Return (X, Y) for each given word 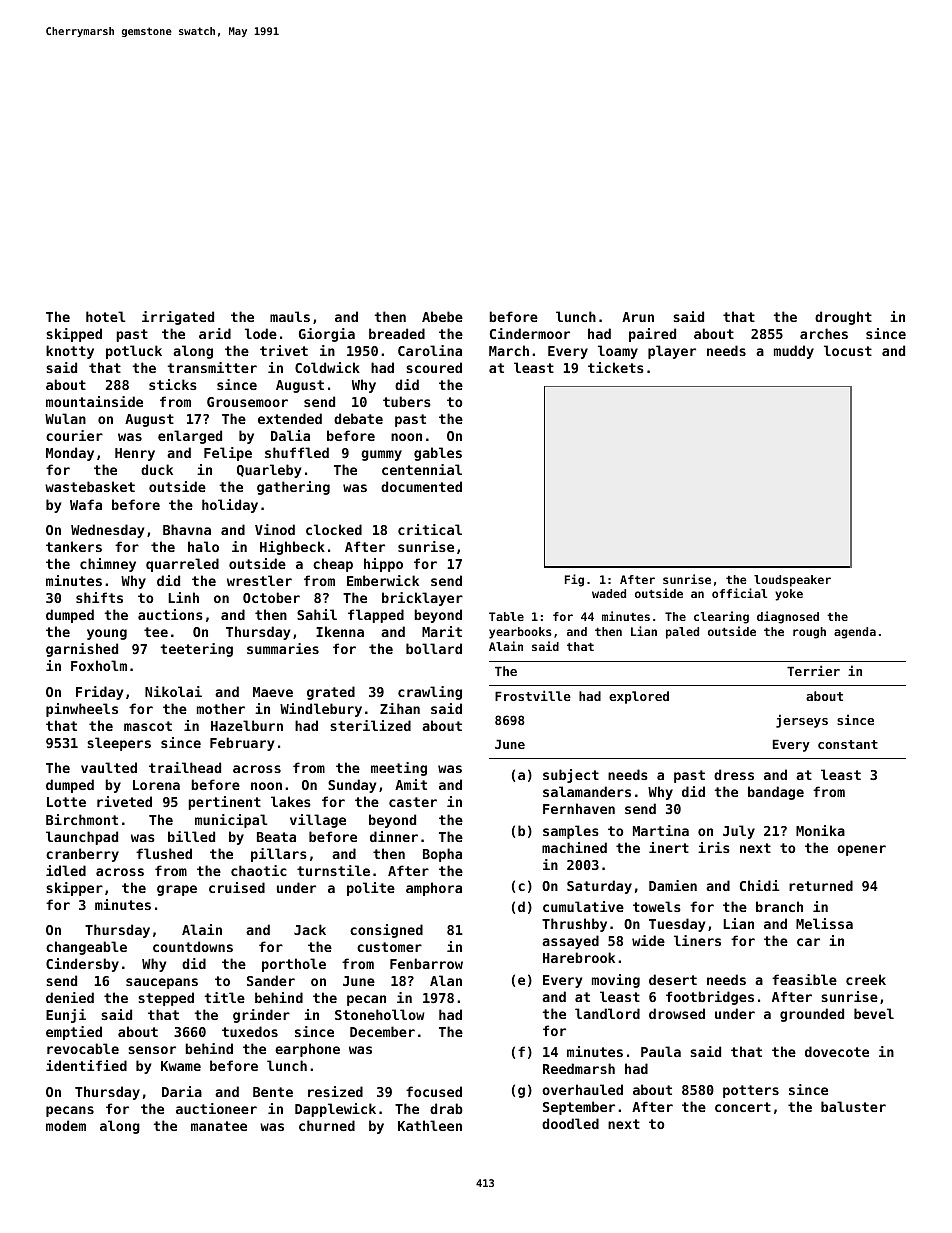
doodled (570, 1123)
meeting (399, 769)
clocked (334, 529)
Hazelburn (247, 725)
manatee (219, 1126)
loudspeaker (792, 581)
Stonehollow (380, 1014)
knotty (70, 352)
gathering (293, 488)
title (224, 997)
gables (438, 454)
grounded (812, 1015)
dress (734, 774)
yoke (789, 595)
